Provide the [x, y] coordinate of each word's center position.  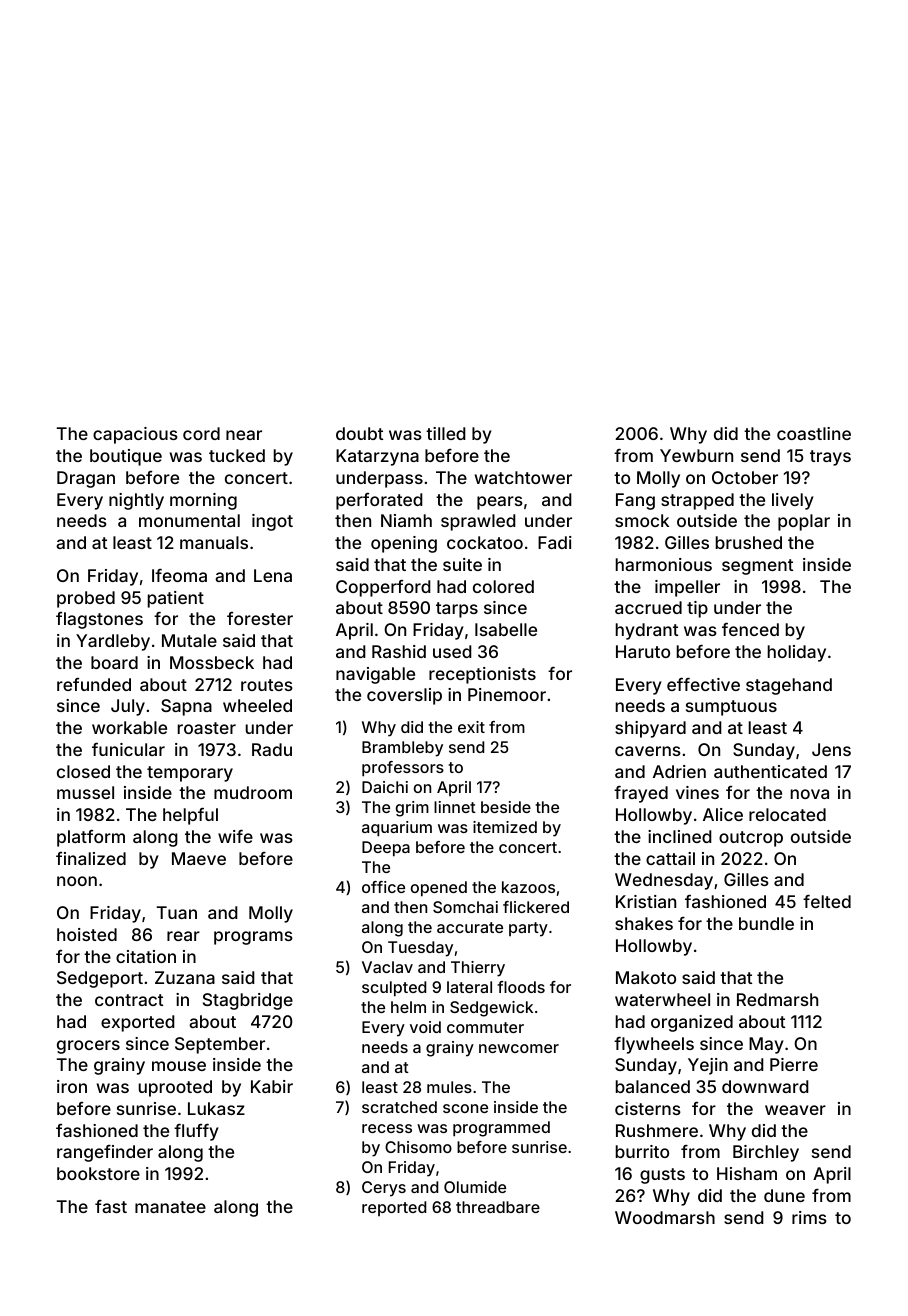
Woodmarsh [665, 1217]
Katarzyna [377, 457]
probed [86, 599]
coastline [814, 433]
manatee [170, 1207]
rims [809, 1217]
